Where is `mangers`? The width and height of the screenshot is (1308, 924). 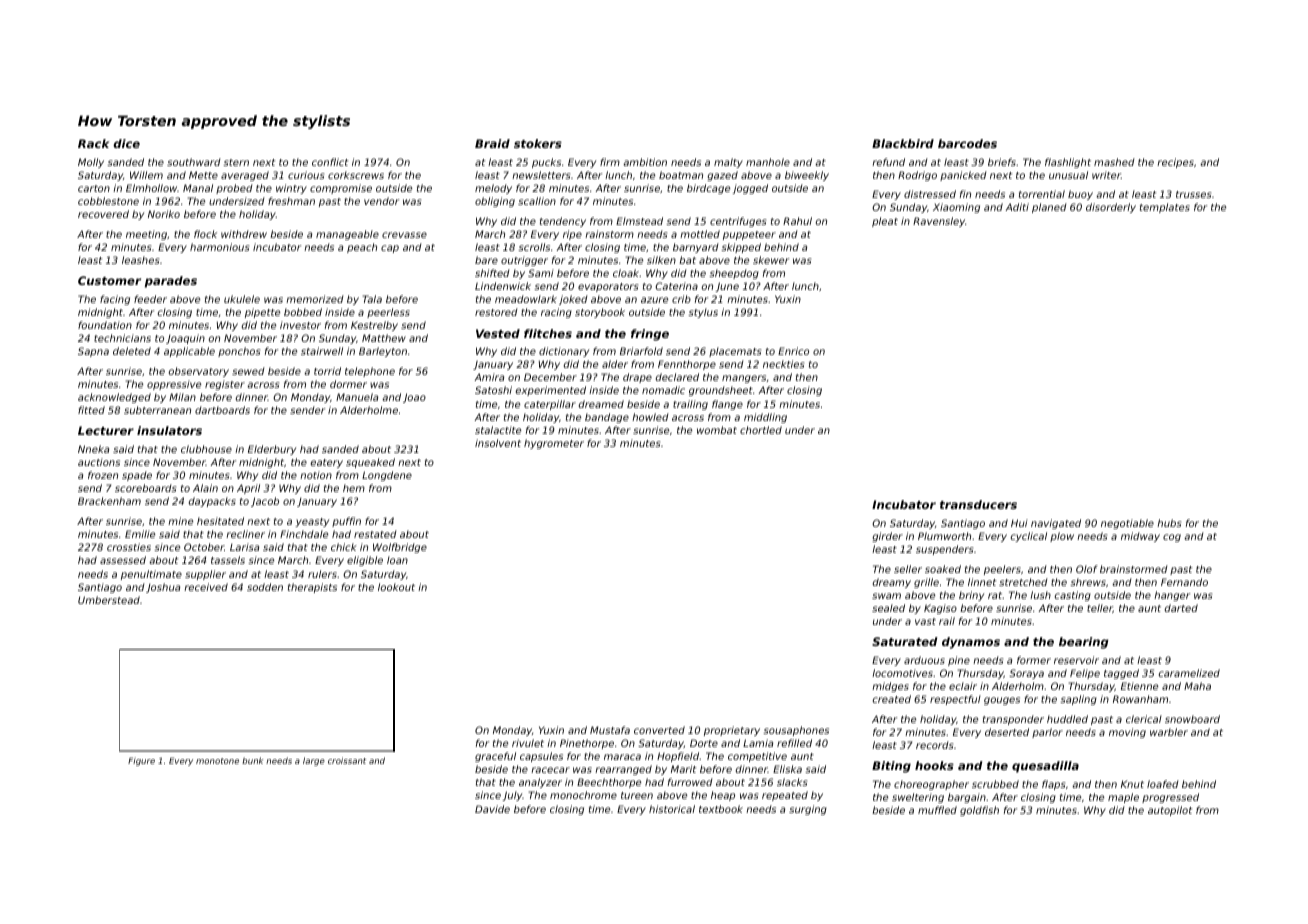 mangers is located at coordinates (744, 379).
